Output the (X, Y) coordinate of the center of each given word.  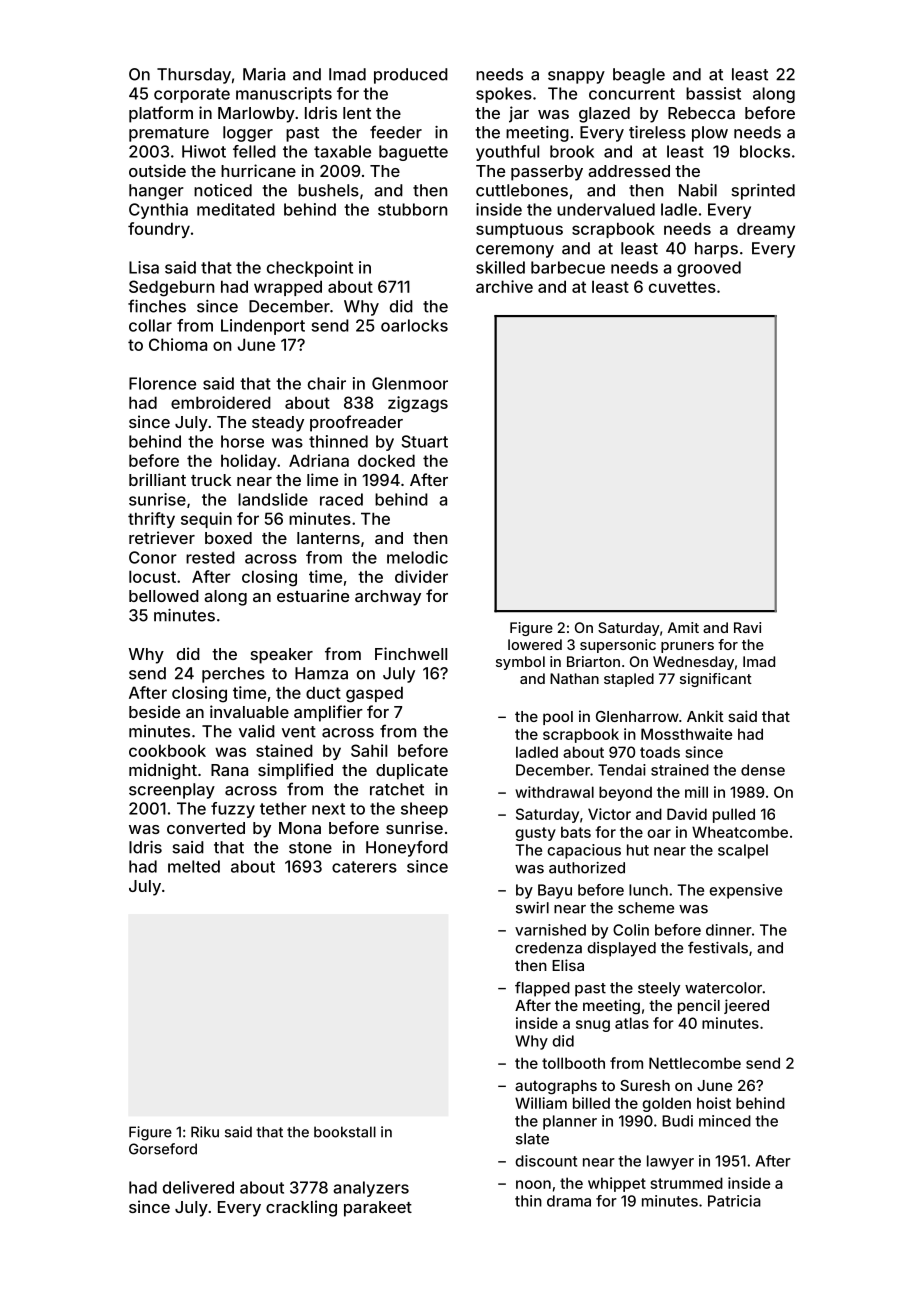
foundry (159, 230)
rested (210, 557)
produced (411, 76)
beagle (639, 76)
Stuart (424, 441)
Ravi (747, 627)
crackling (301, 1208)
